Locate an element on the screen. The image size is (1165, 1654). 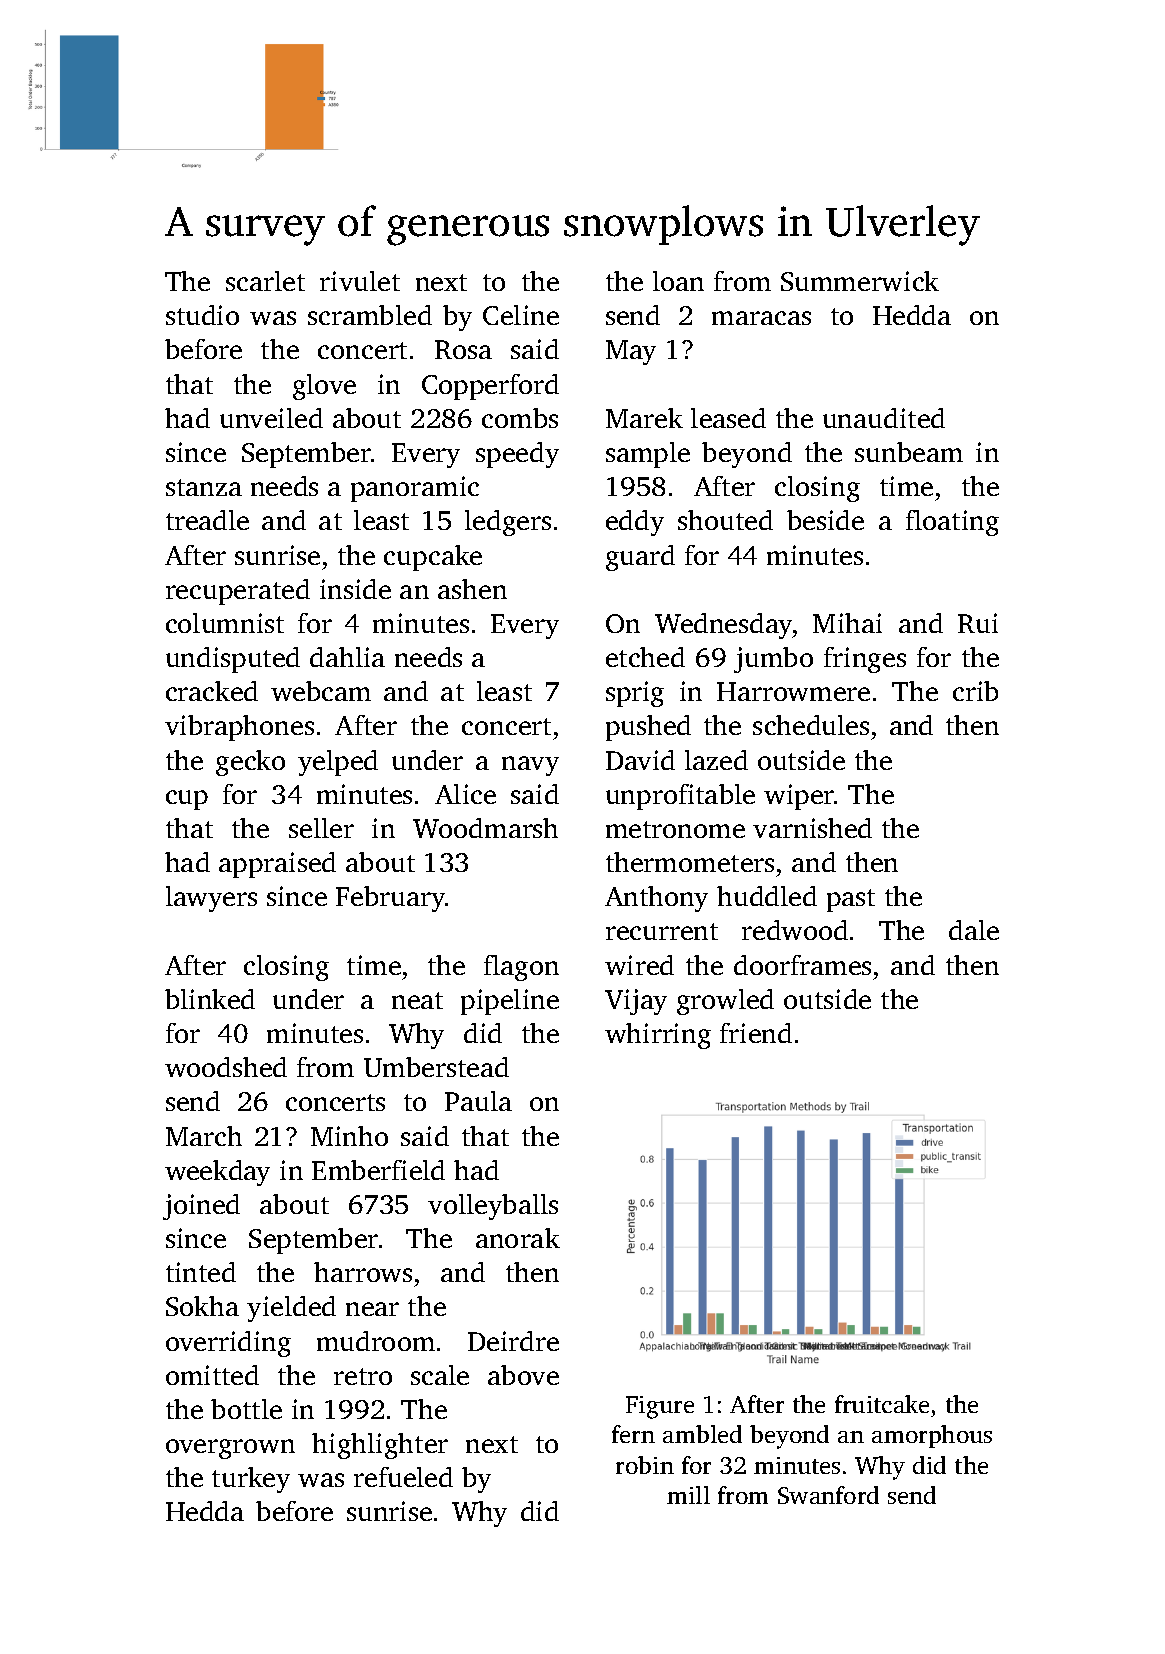
Swanford is located at coordinates (828, 1495).
